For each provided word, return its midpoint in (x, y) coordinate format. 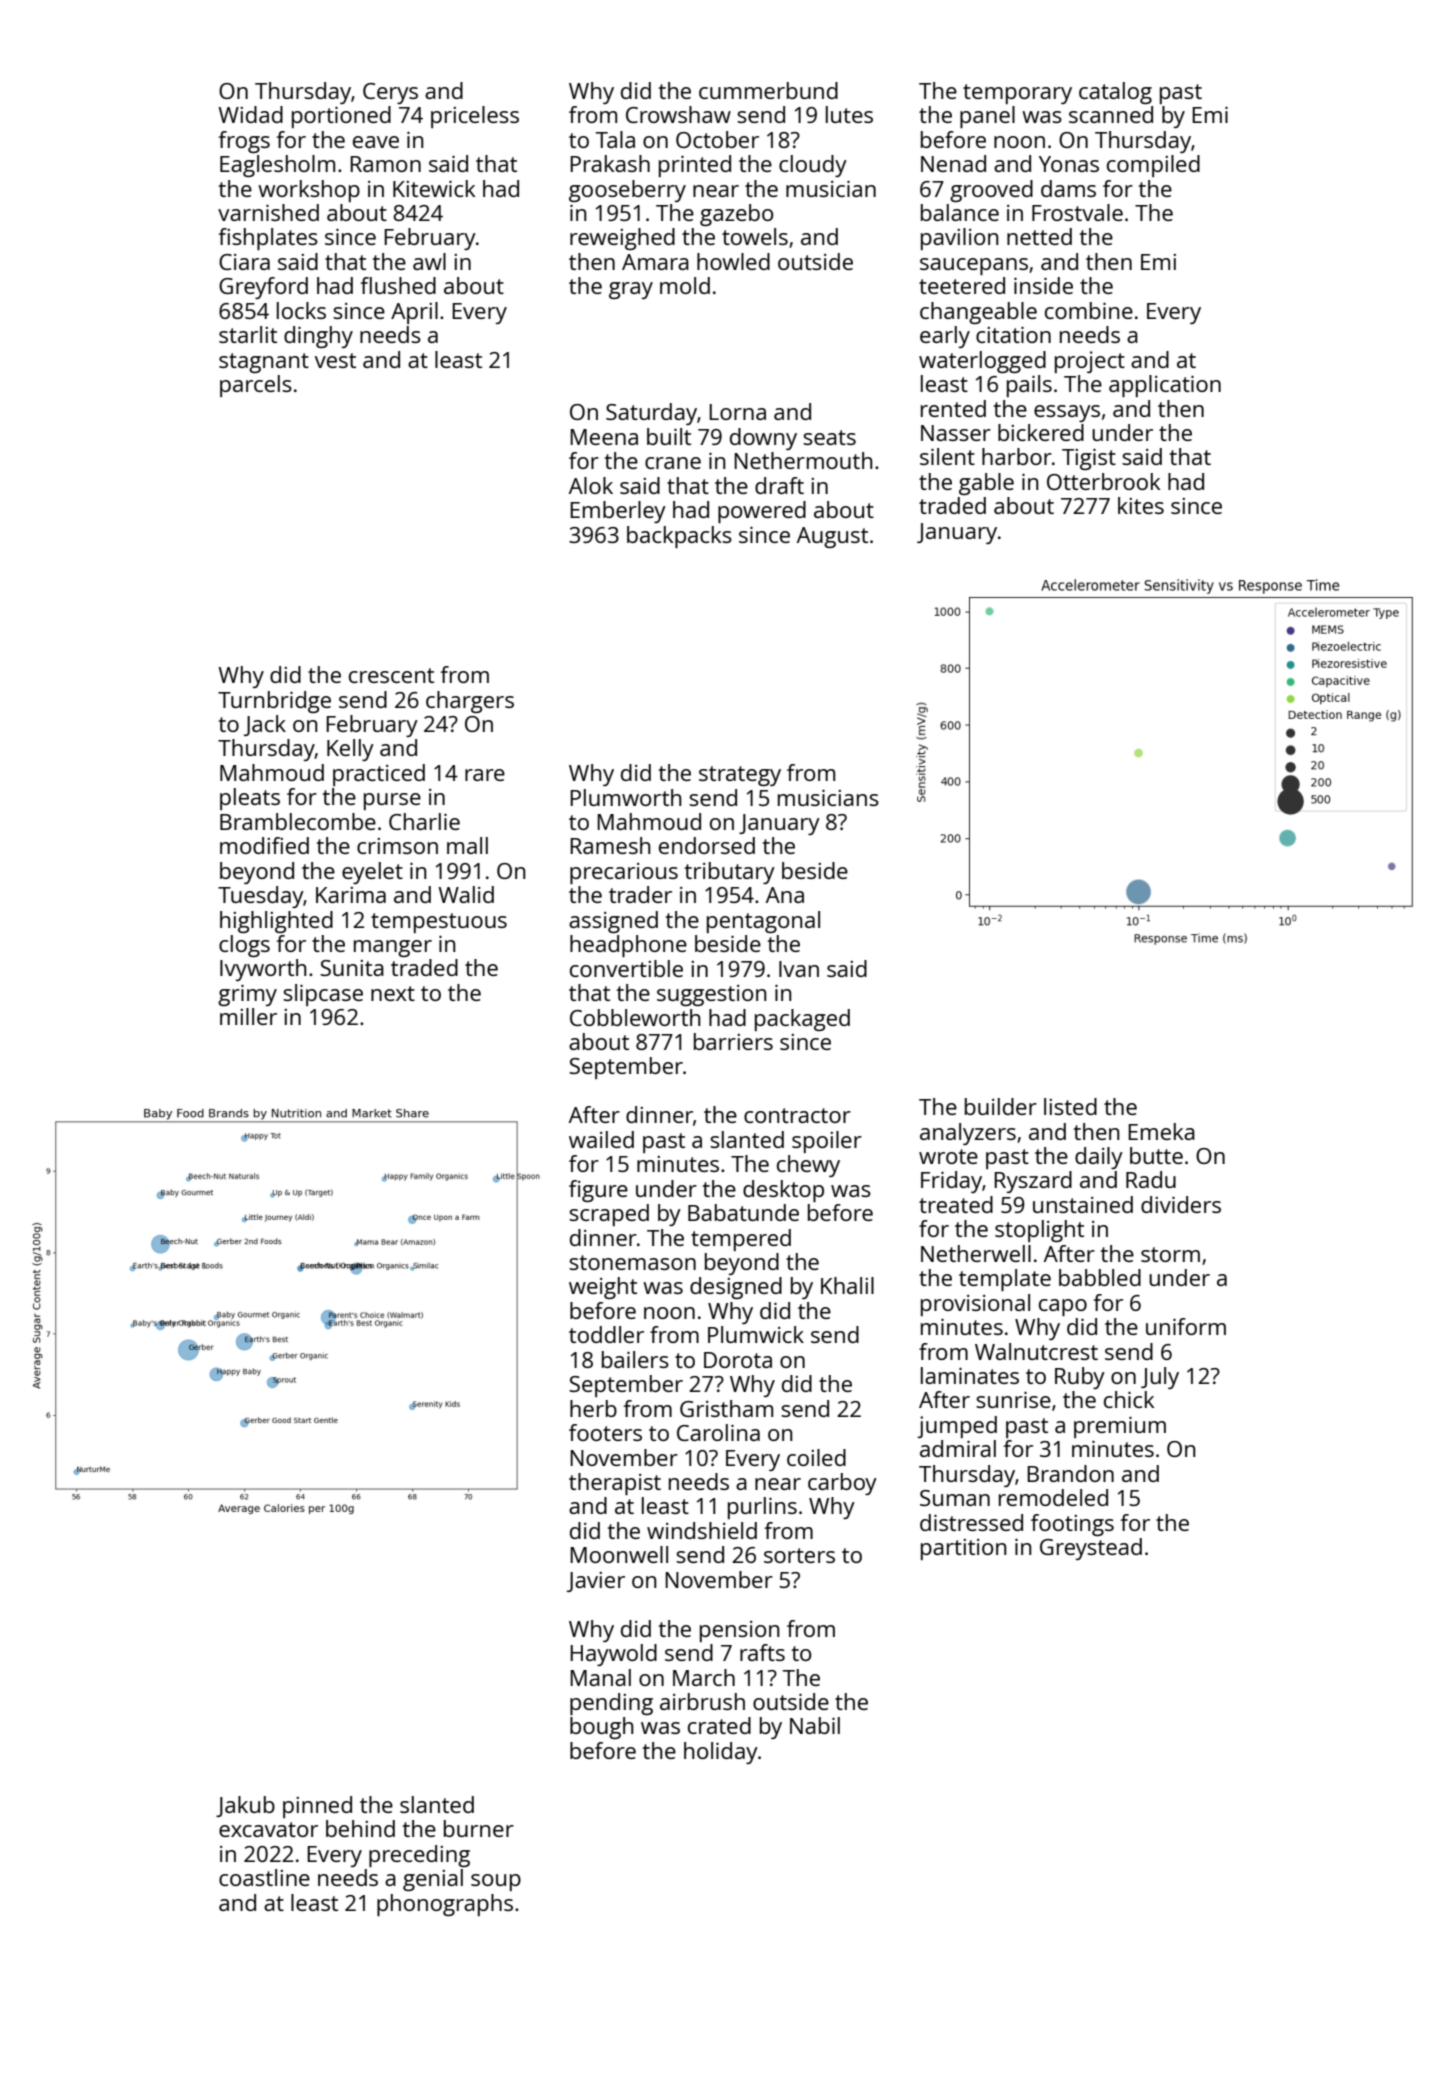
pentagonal (763, 922)
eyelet (372, 873)
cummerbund (768, 90)
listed (1070, 1106)
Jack (265, 725)
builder (1001, 1106)
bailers (635, 1359)
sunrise (1013, 1400)
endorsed (707, 845)
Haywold (613, 1655)
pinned (317, 1807)
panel (987, 117)
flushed (398, 285)
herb (593, 1408)
